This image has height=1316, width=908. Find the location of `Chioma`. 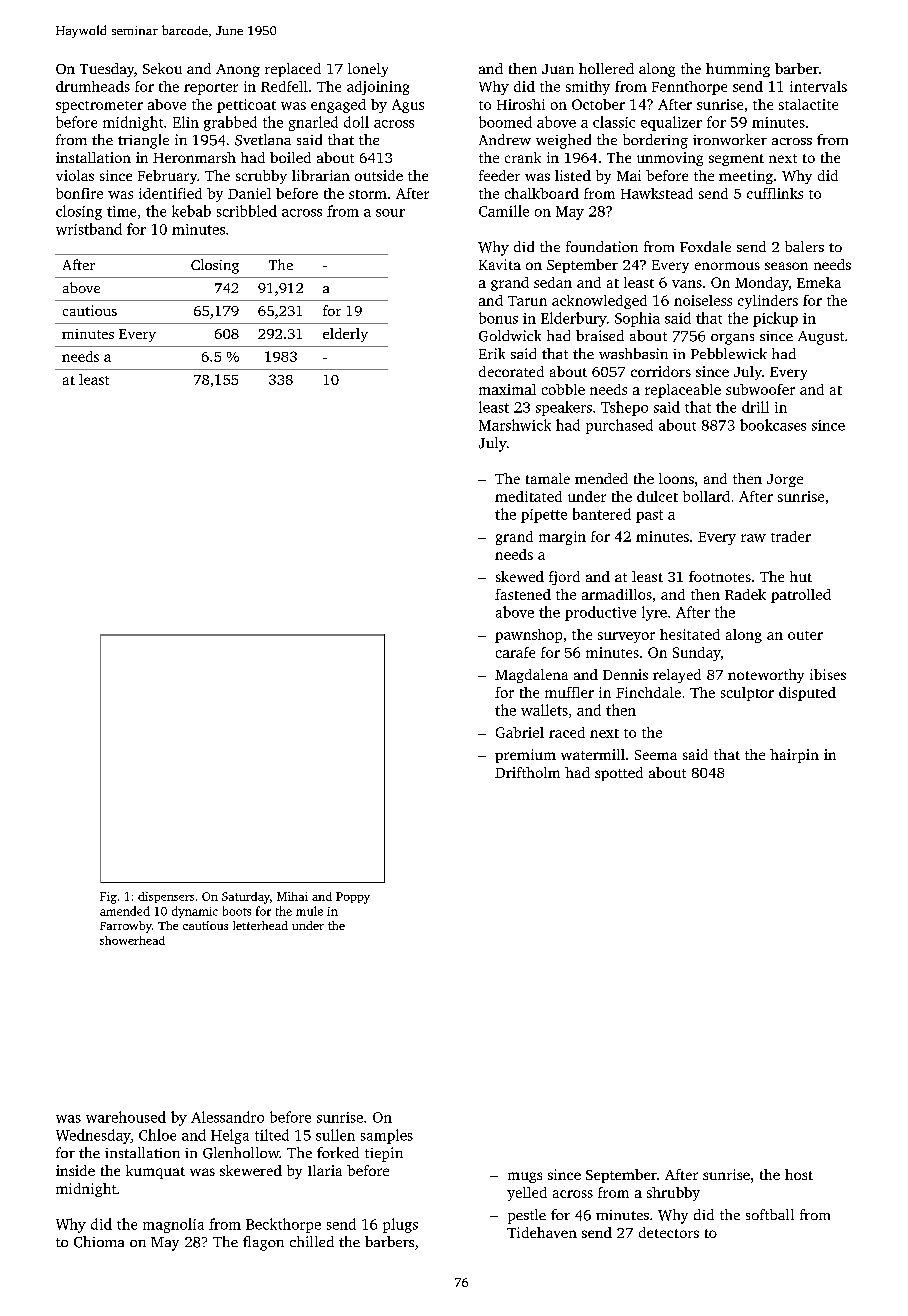

Chioma is located at coordinates (99, 1242).
